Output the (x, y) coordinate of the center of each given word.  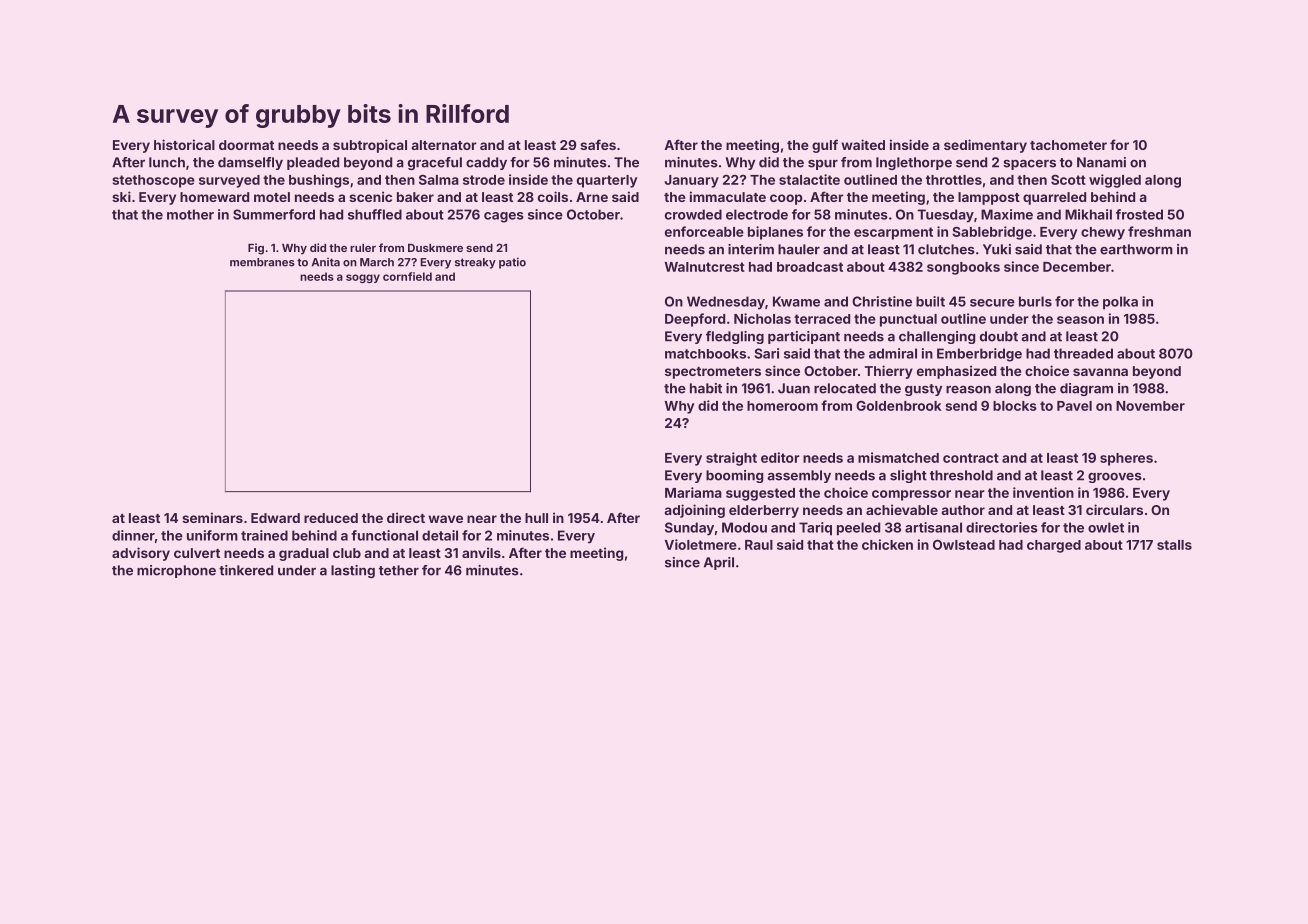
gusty (923, 390)
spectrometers (713, 373)
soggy (363, 278)
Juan (794, 388)
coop (786, 199)
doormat (246, 145)
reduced (331, 518)
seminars (212, 517)
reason (968, 389)
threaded (1083, 353)
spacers (1029, 165)
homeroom (782, 406)
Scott (1068, 179)
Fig (256, 249)
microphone (176, 571)
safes (598, 144)
